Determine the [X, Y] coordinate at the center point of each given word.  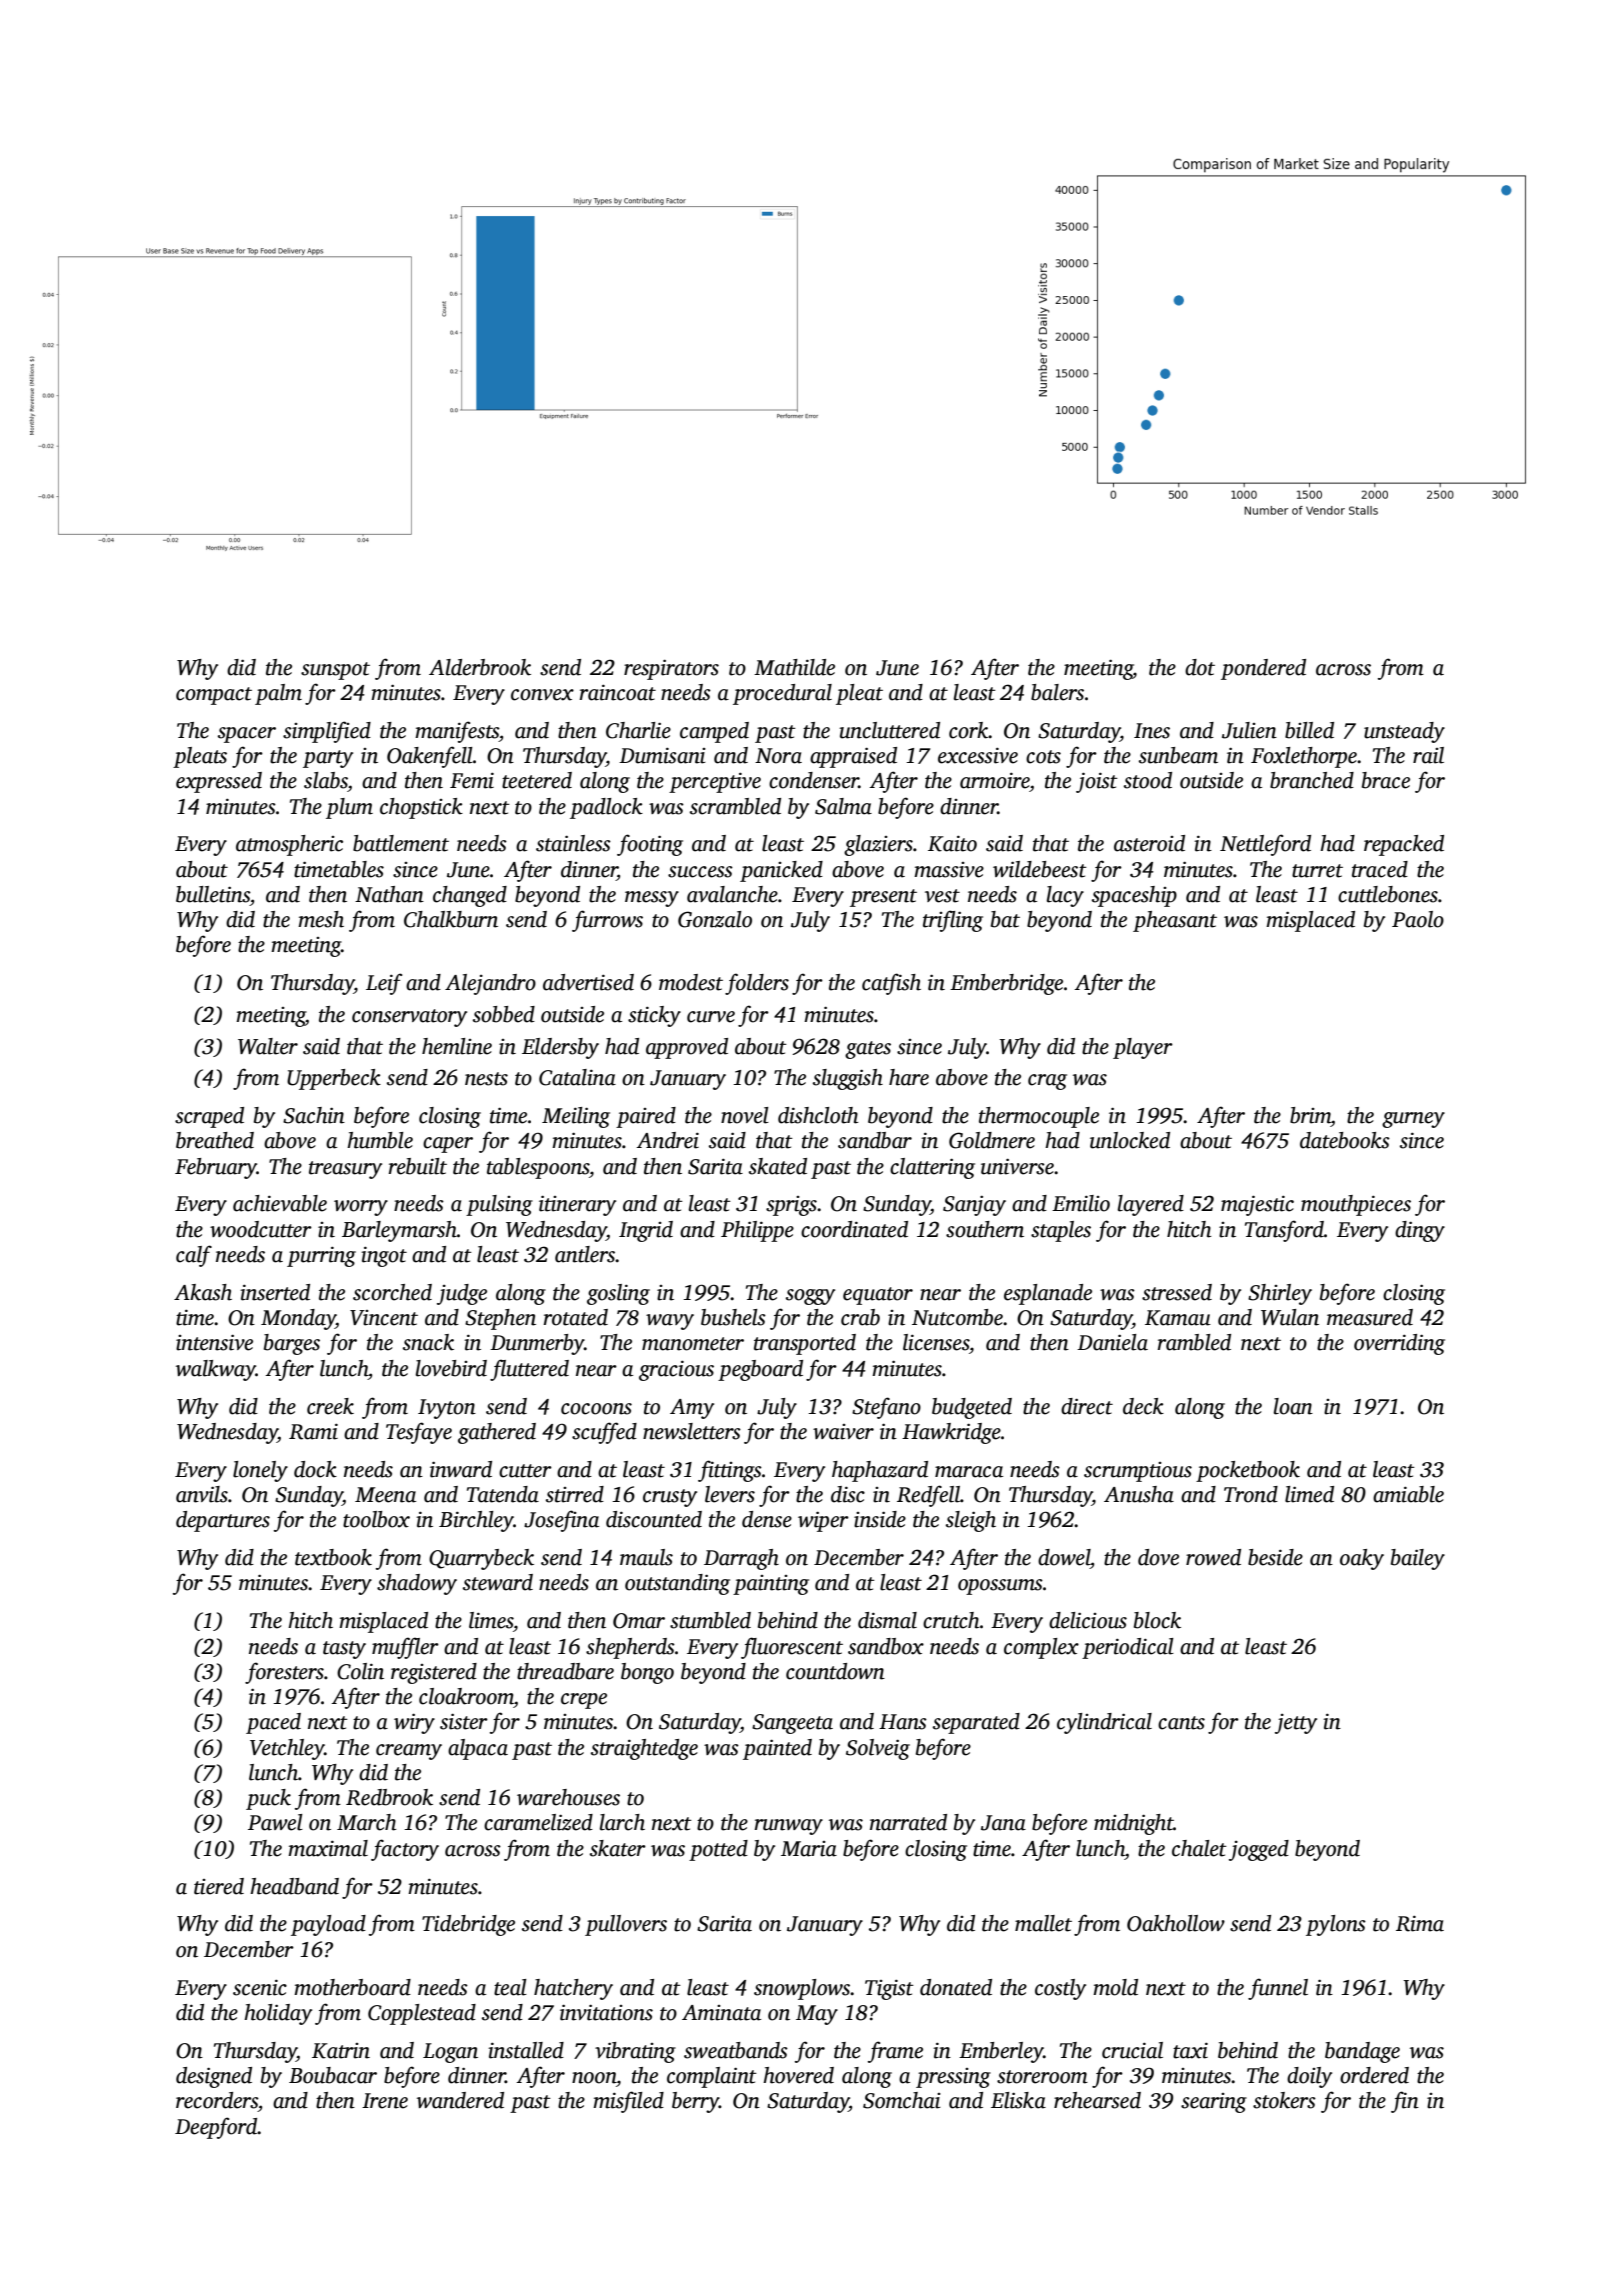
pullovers [626, 1925]
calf [194, 1256]
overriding [1399, 1344]
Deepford [216, 2128]
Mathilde [794, 667]
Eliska [1018, 2100]
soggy [810, 1297]
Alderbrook [480, 667]
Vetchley [287, 1749]
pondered [1263, 669]
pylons [1336, 1925]
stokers [1284, 2100]
